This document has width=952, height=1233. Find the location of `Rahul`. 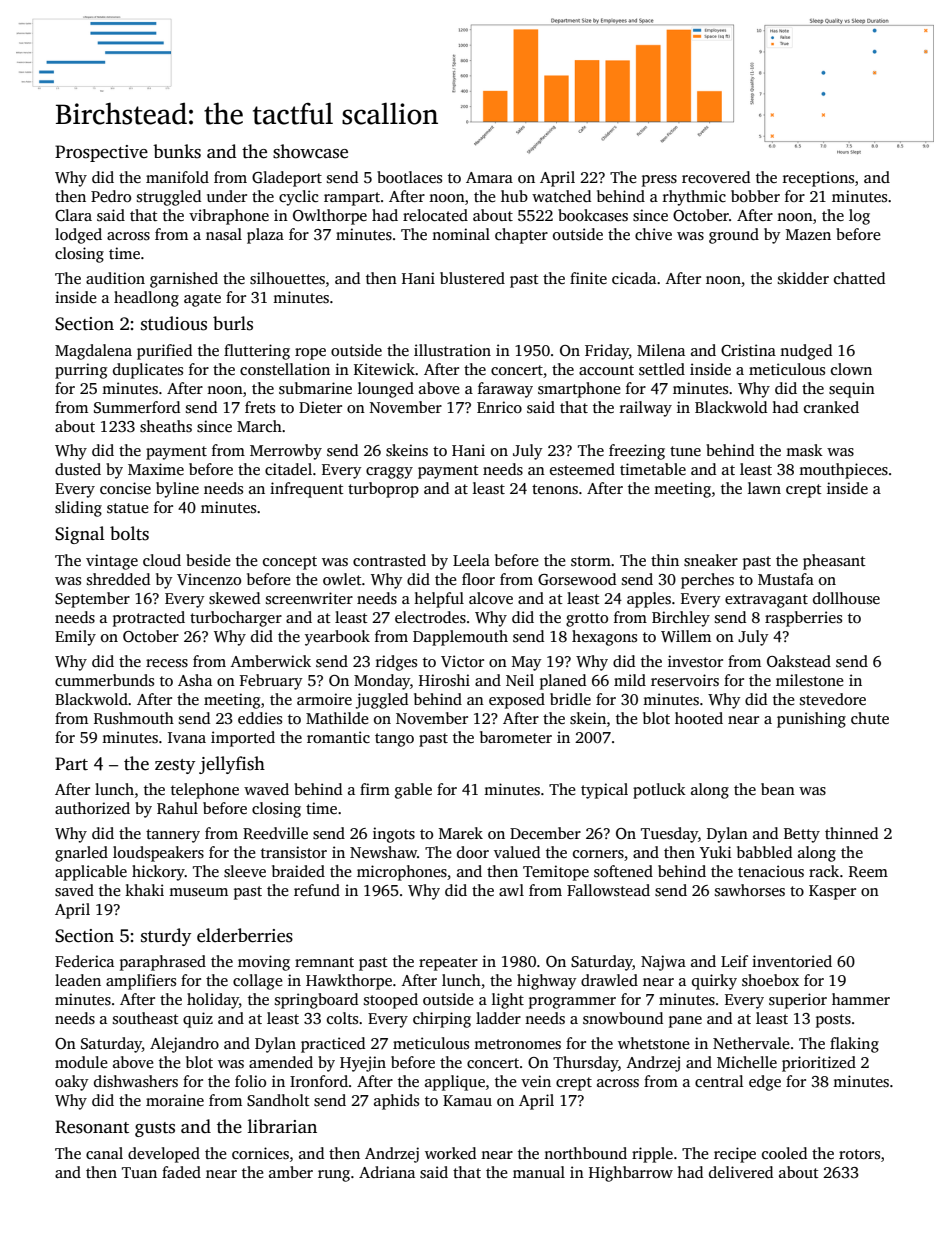

Rahul is located at coordinates (177, 808).
